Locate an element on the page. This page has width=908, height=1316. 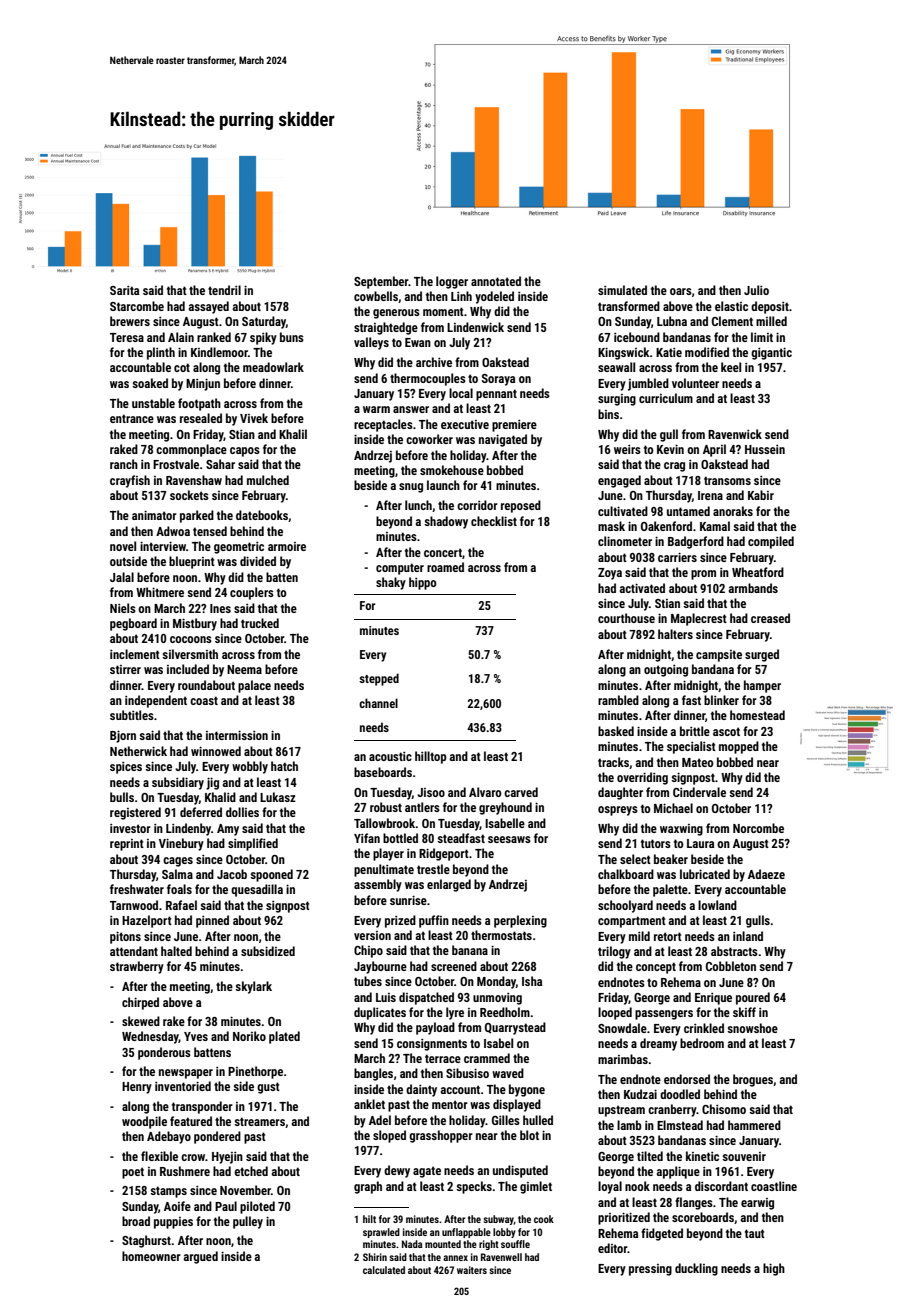
transoms is located at coordinates (727, 480).
